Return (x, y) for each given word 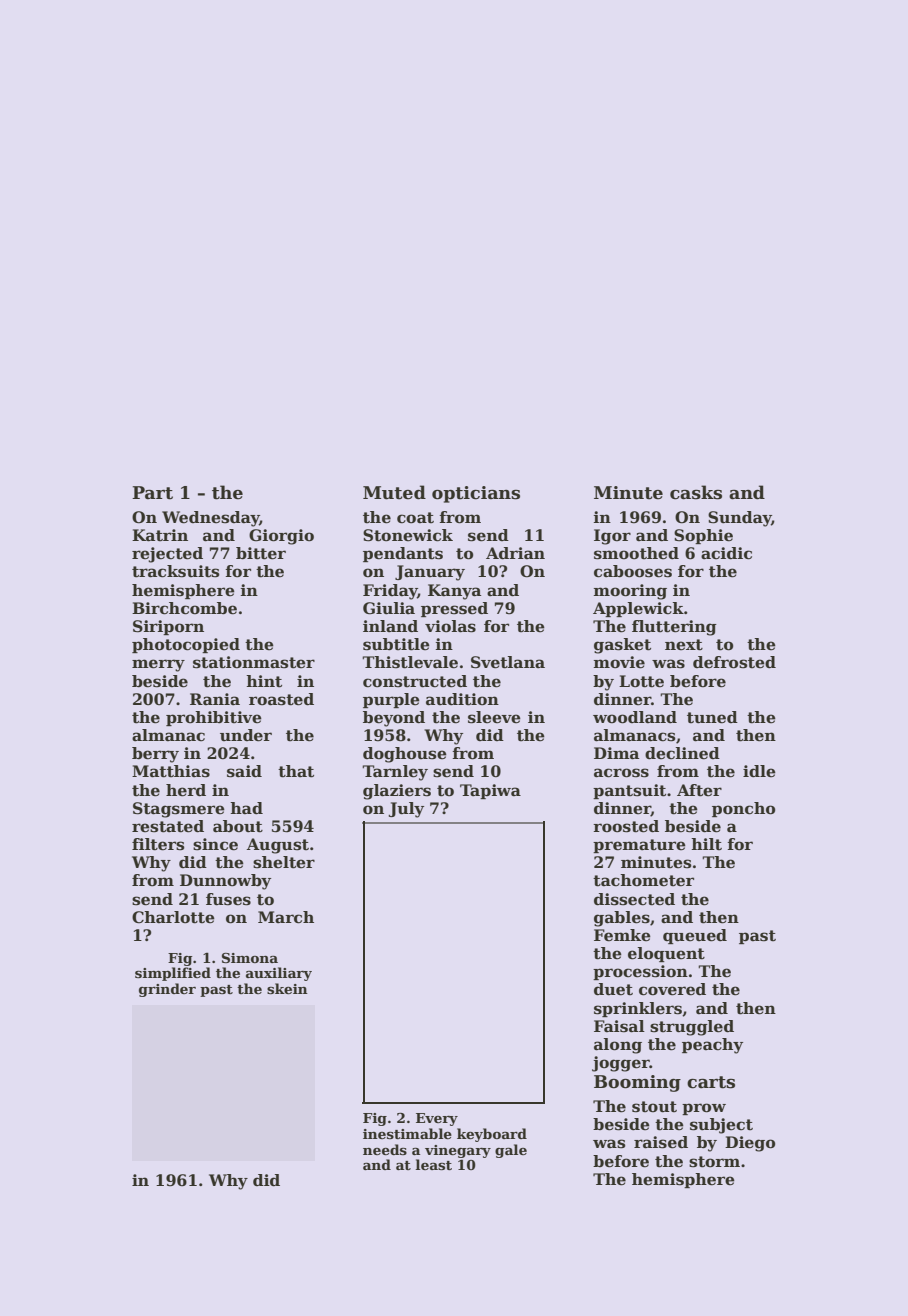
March (286, 917)
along (618, 1046)
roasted (281, 699)
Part (152, 493)
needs (385, 1149)
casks (696, 492)
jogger (621, 1064)
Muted (394, 492)
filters (158, 844)
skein (287, 988)
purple (391, 700)
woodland (635, 717)
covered (672, 989)
